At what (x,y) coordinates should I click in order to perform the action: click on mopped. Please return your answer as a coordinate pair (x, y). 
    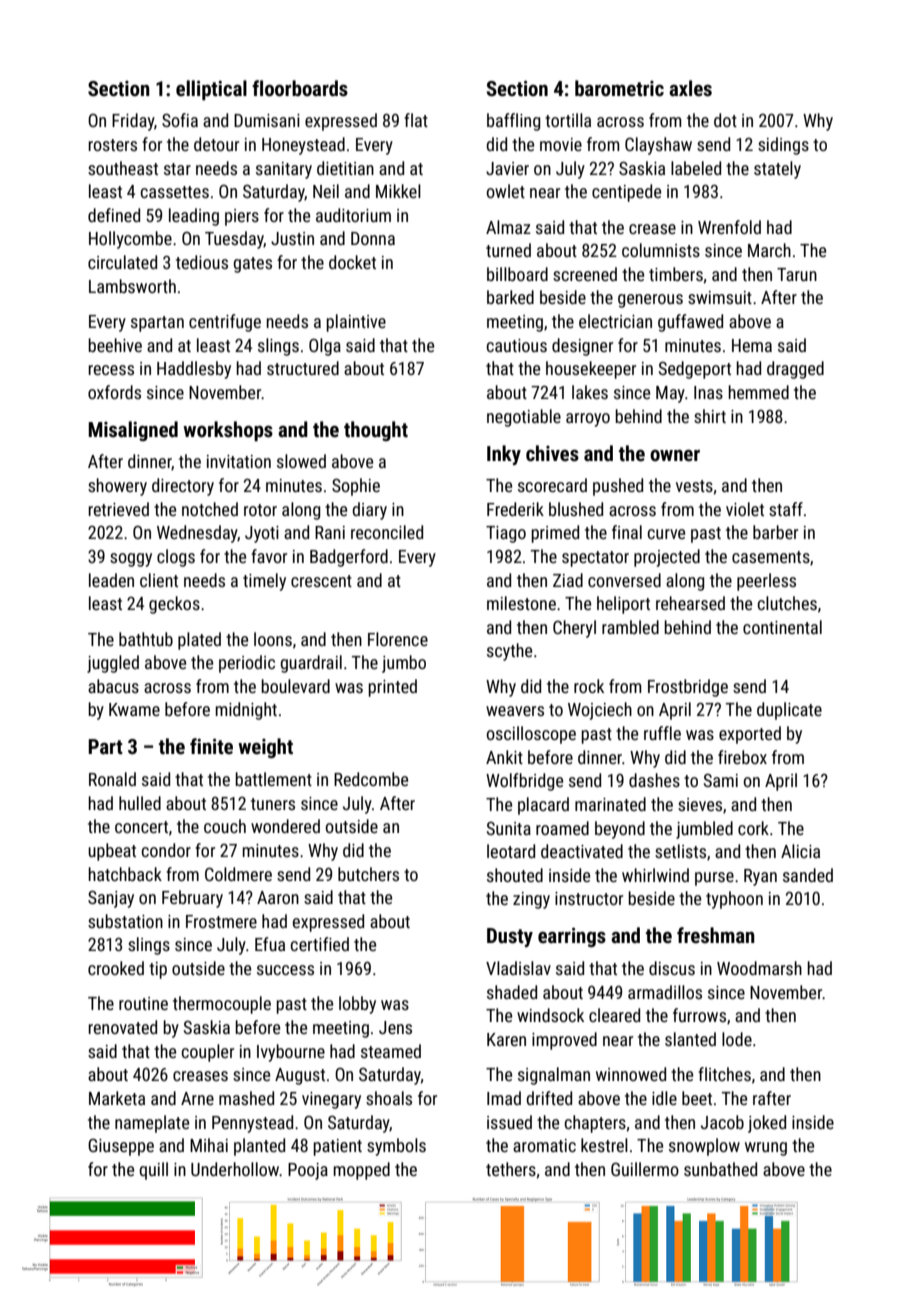
    Looking at the image, I should click on (362, 1171).
